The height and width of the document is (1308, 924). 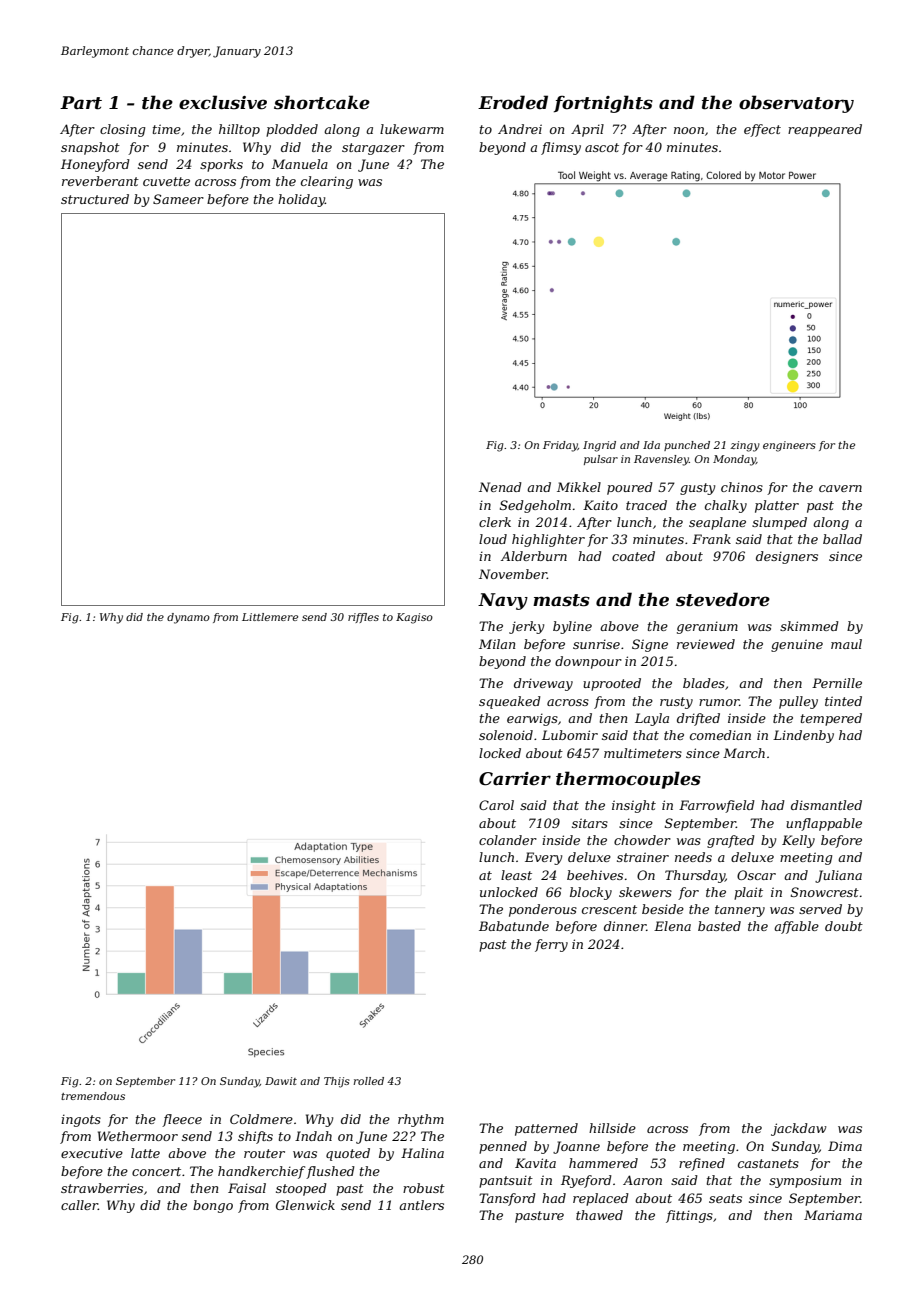 What do you see at coordinates (95, 199) in the document?
I see `structured` at bounding box center [95, 199].
